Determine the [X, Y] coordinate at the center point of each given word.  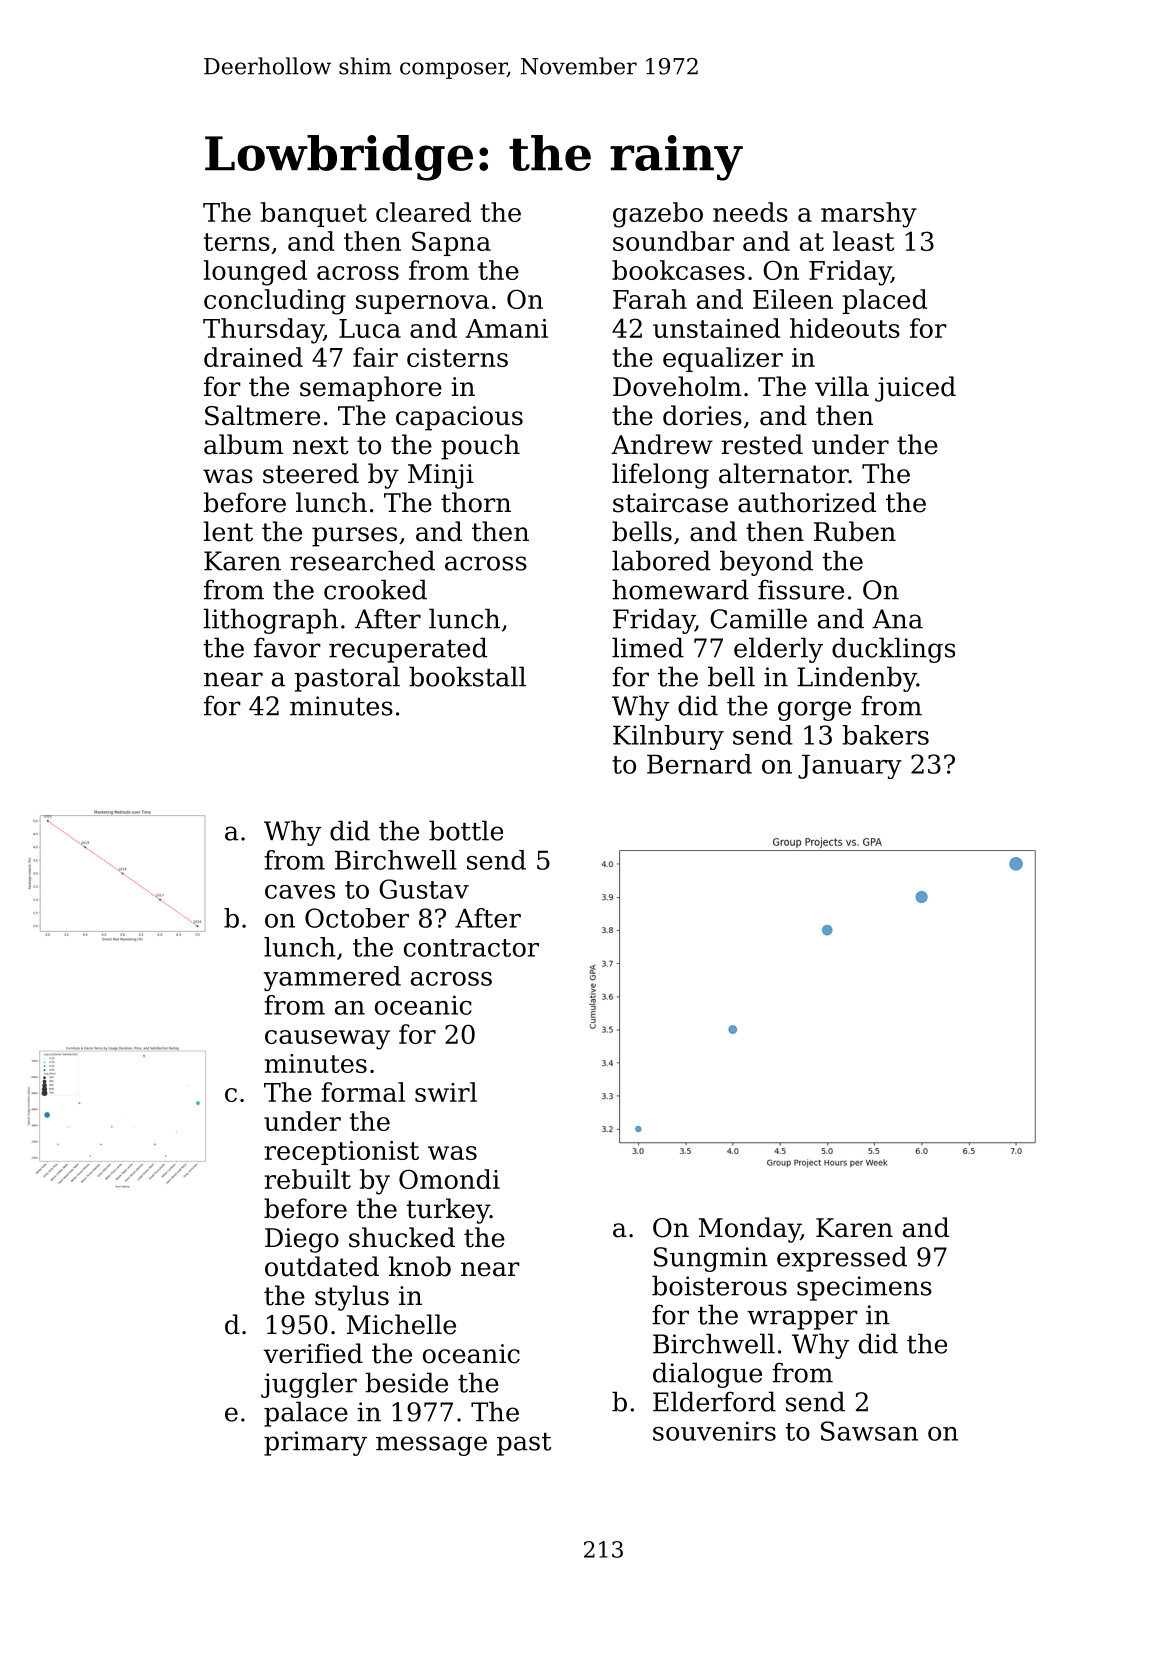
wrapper [802, 1320]
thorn [476, 502]
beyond [766, 563]
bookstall [467, 676]
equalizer [723, 359]
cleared [423, 212]
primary [315, 1443]
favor [287, 648]
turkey [448, 1211]
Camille [758, 618]
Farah [650, 299]
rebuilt [308, 1179]
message [431, 1446]
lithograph [270, 621]
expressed [842, 1259]
